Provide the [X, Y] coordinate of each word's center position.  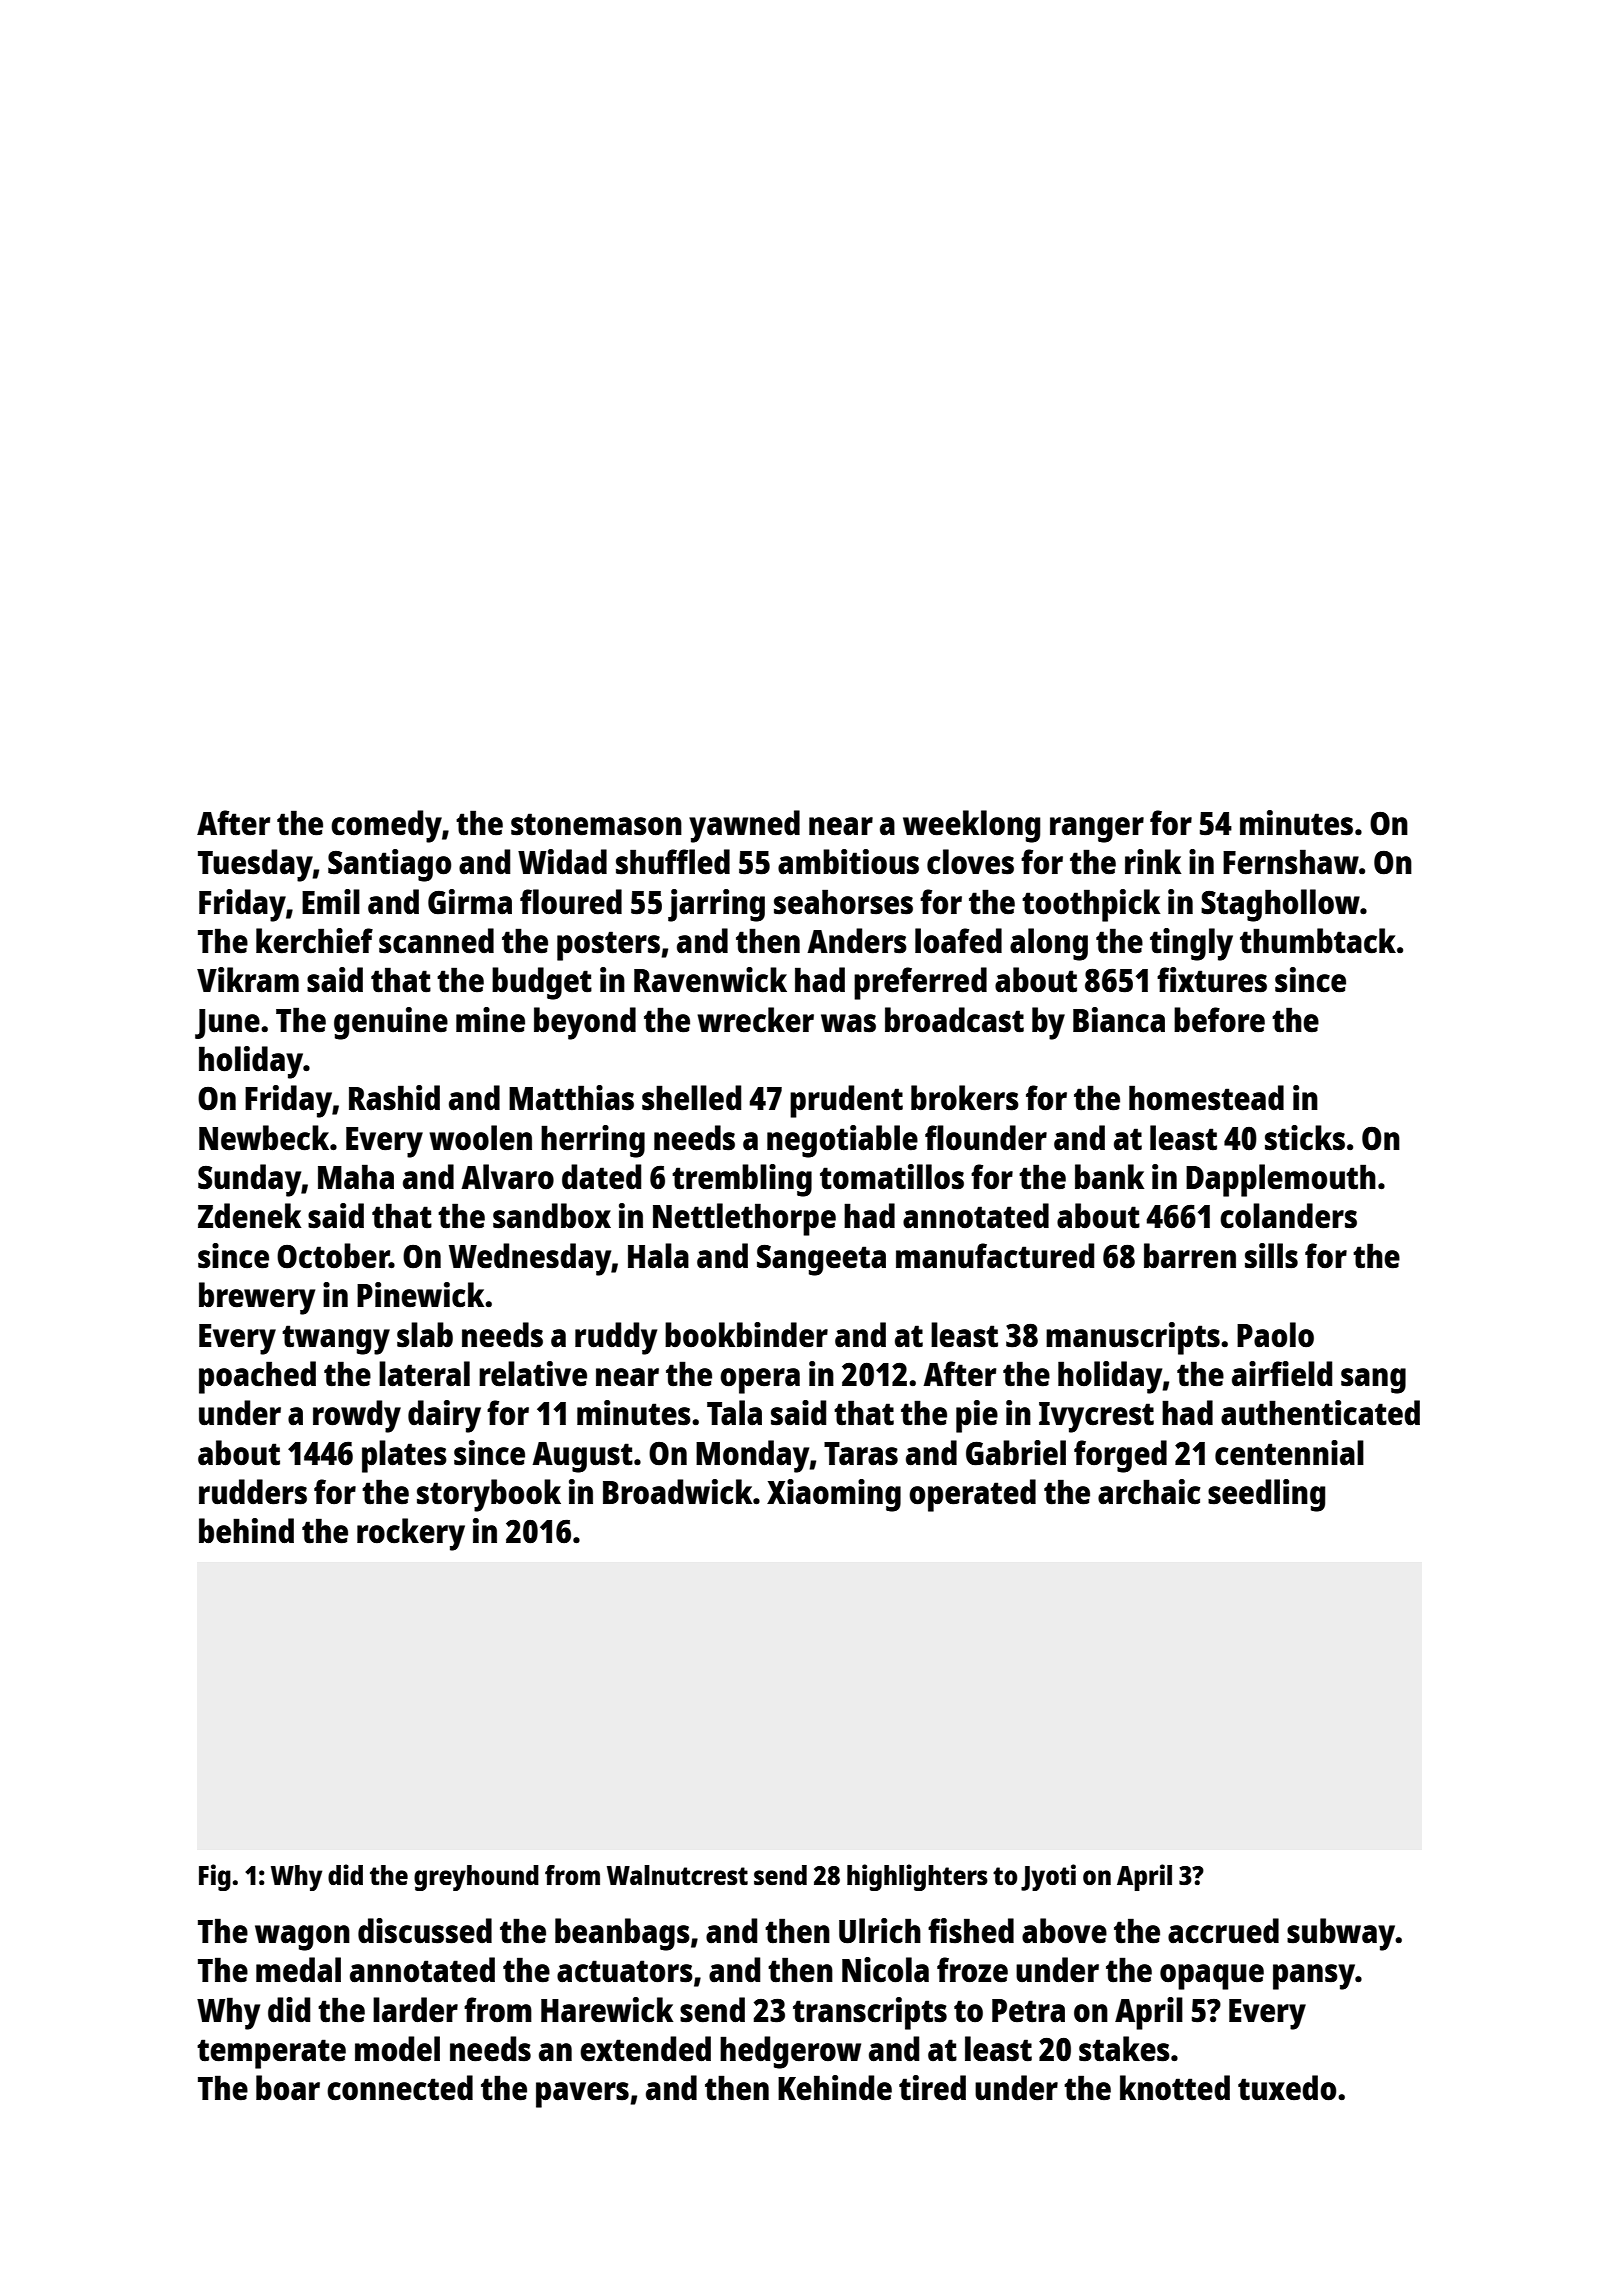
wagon [302, 1938]
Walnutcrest [677, 1875]
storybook [489, 1495]
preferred [920, 983]
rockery [411, 1534]
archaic [1149, 1492]
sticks [1305, 1138]
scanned [436, 941]
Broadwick [678, 1492]
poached [257, 1377]
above [1064, 1931]
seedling [1266, 1495]
